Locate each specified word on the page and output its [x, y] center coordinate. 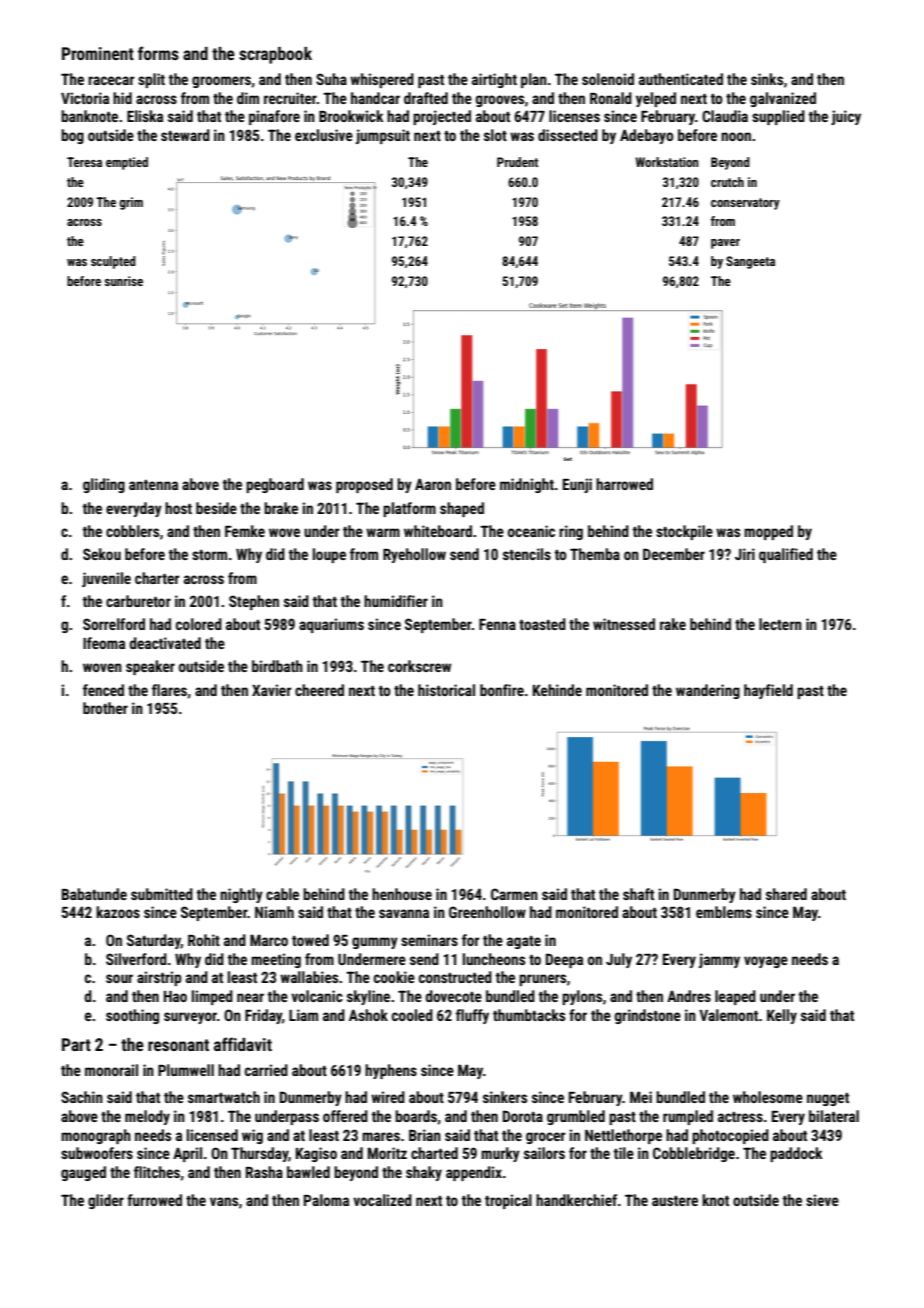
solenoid [608, 79]
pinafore [274, 117]
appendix [474, 1173]
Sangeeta [750, 262]
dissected [568, 135]
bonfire [502, 690]
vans [224, 1201]
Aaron [433, 484]
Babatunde [94, 894]
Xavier [272, 690]
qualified [786, 555]
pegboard [275, 485]
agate [524, 942]
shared [786, 894]
